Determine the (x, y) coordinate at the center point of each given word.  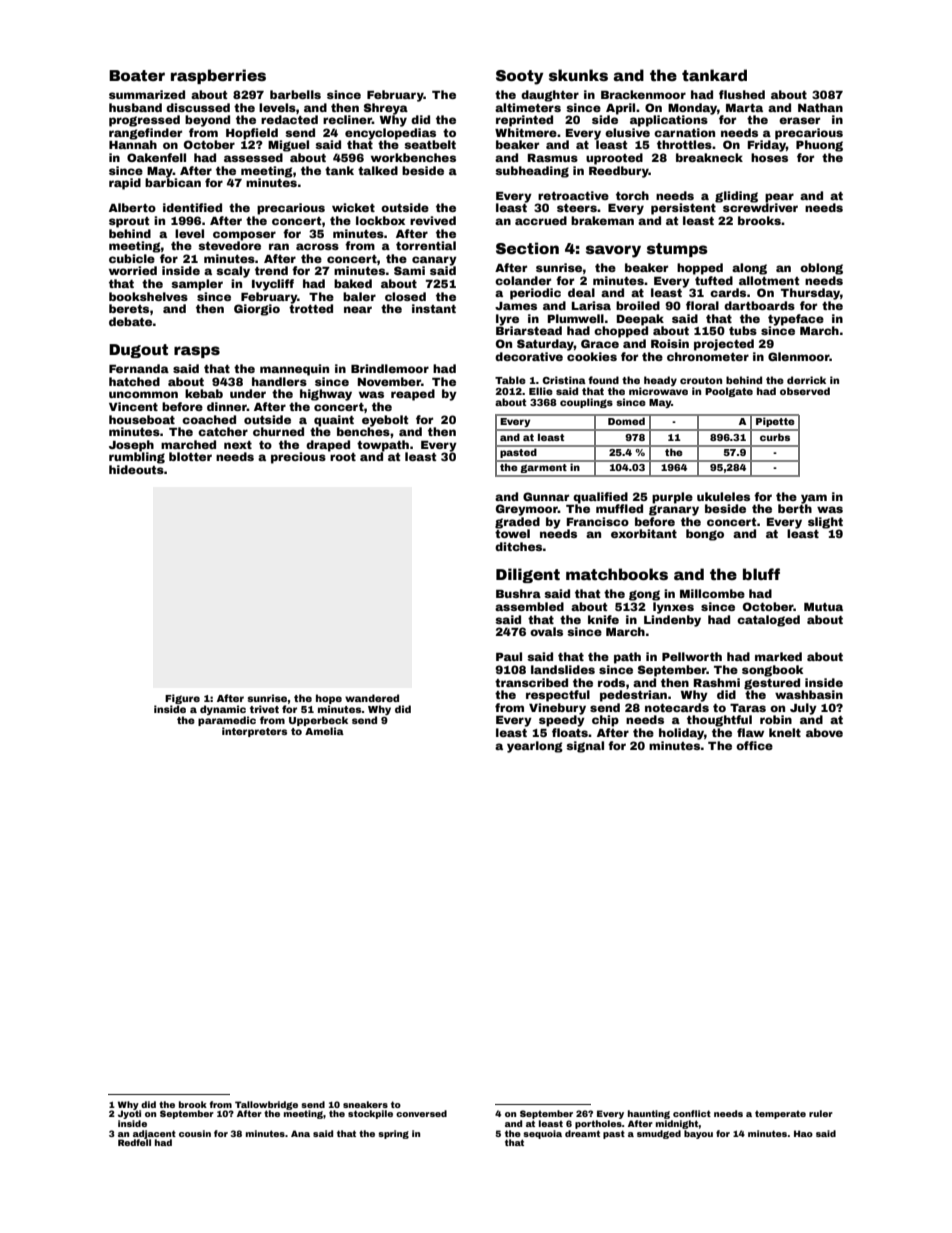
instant (434, 308)
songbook (772, 671)
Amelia (324, 731)
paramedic (227, 721)
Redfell (134, 1142)
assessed (253, 157)
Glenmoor (798, 356)
